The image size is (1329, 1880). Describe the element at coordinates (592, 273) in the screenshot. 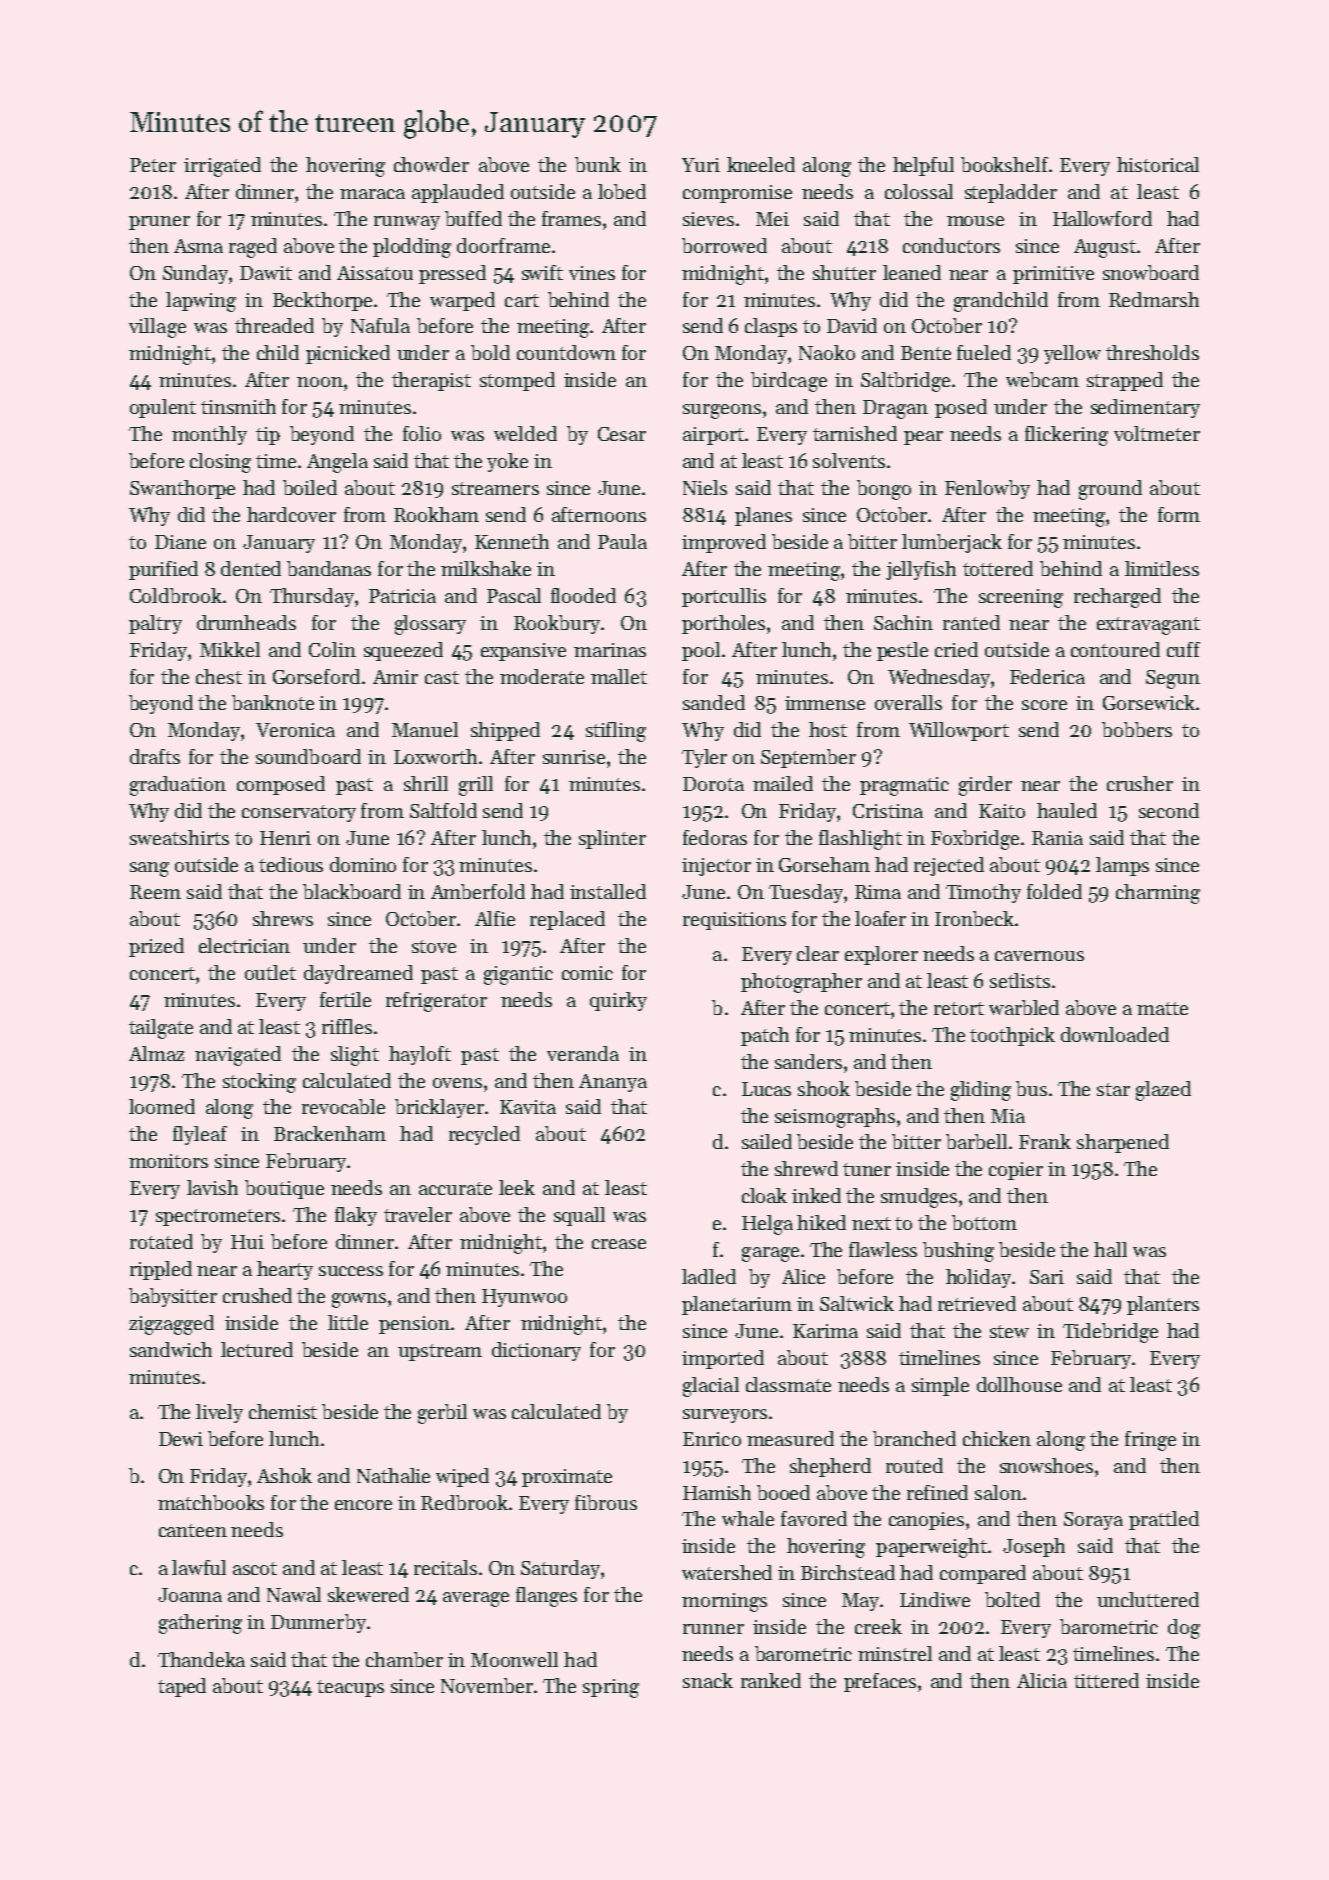

I see `vines` at that location.
